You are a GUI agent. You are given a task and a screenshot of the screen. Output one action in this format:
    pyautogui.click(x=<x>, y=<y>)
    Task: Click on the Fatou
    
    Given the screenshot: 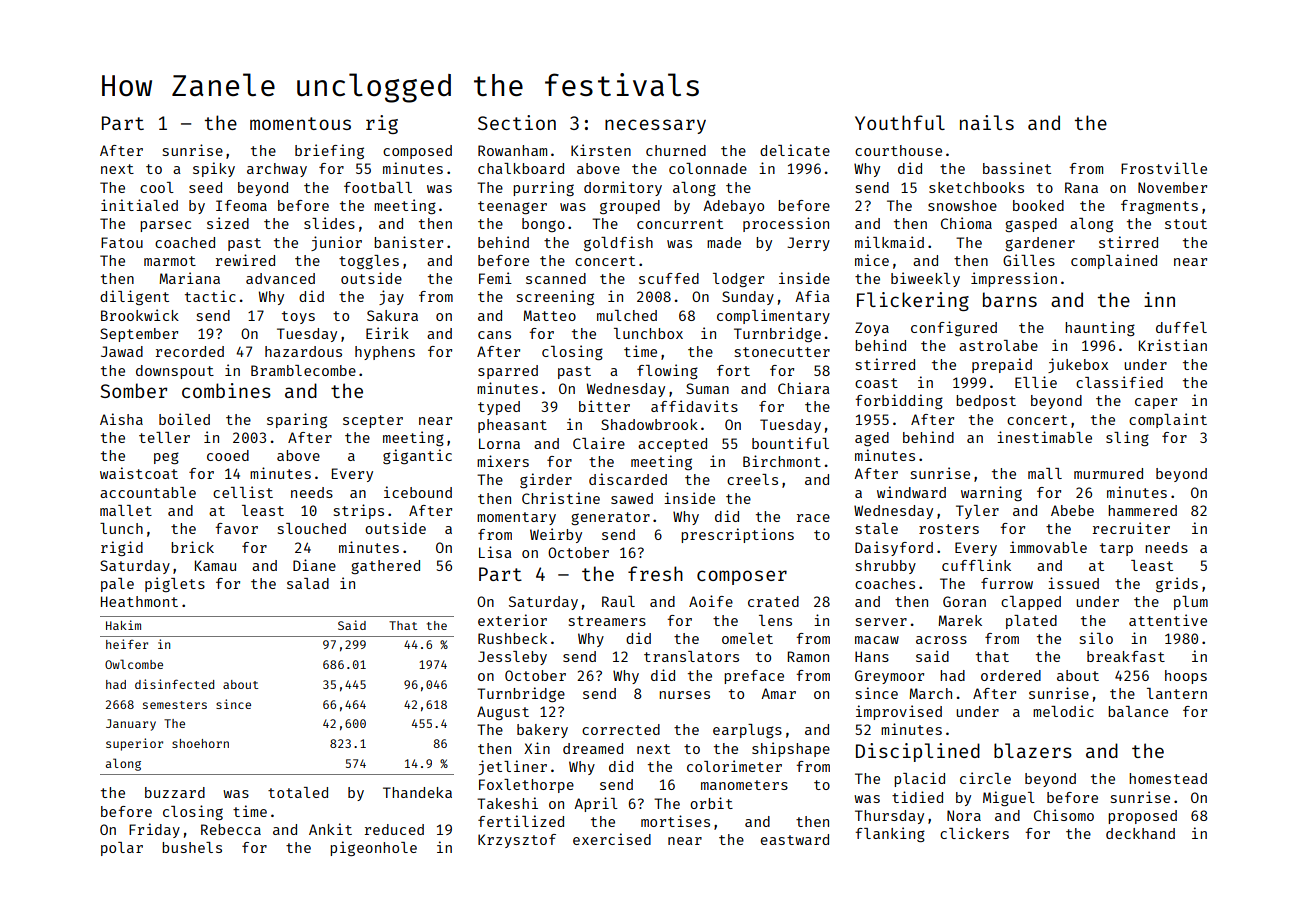 What is the action you would take?
    pyautogui.click(x=122, y=242)
